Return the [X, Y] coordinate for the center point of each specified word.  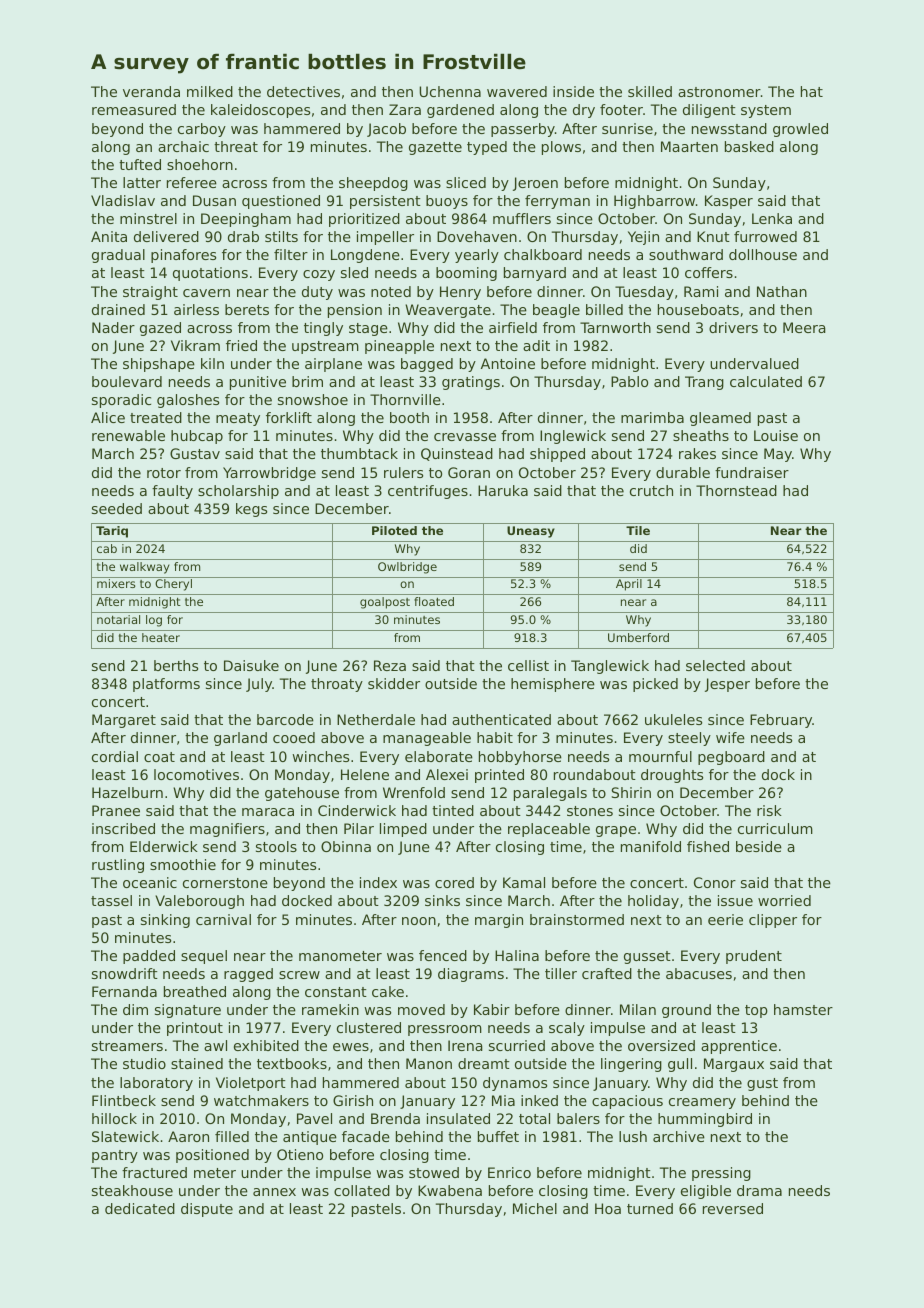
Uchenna [450, 91]
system [766, 111]
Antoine [508, 363]
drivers [733, 327]
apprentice [739, 1047]
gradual [118, 256]
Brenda [395, 1118]
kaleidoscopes [260, 111]
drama [759, 1190]
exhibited [266, 1045]
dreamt [484, 1063]
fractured [154, 1172]
